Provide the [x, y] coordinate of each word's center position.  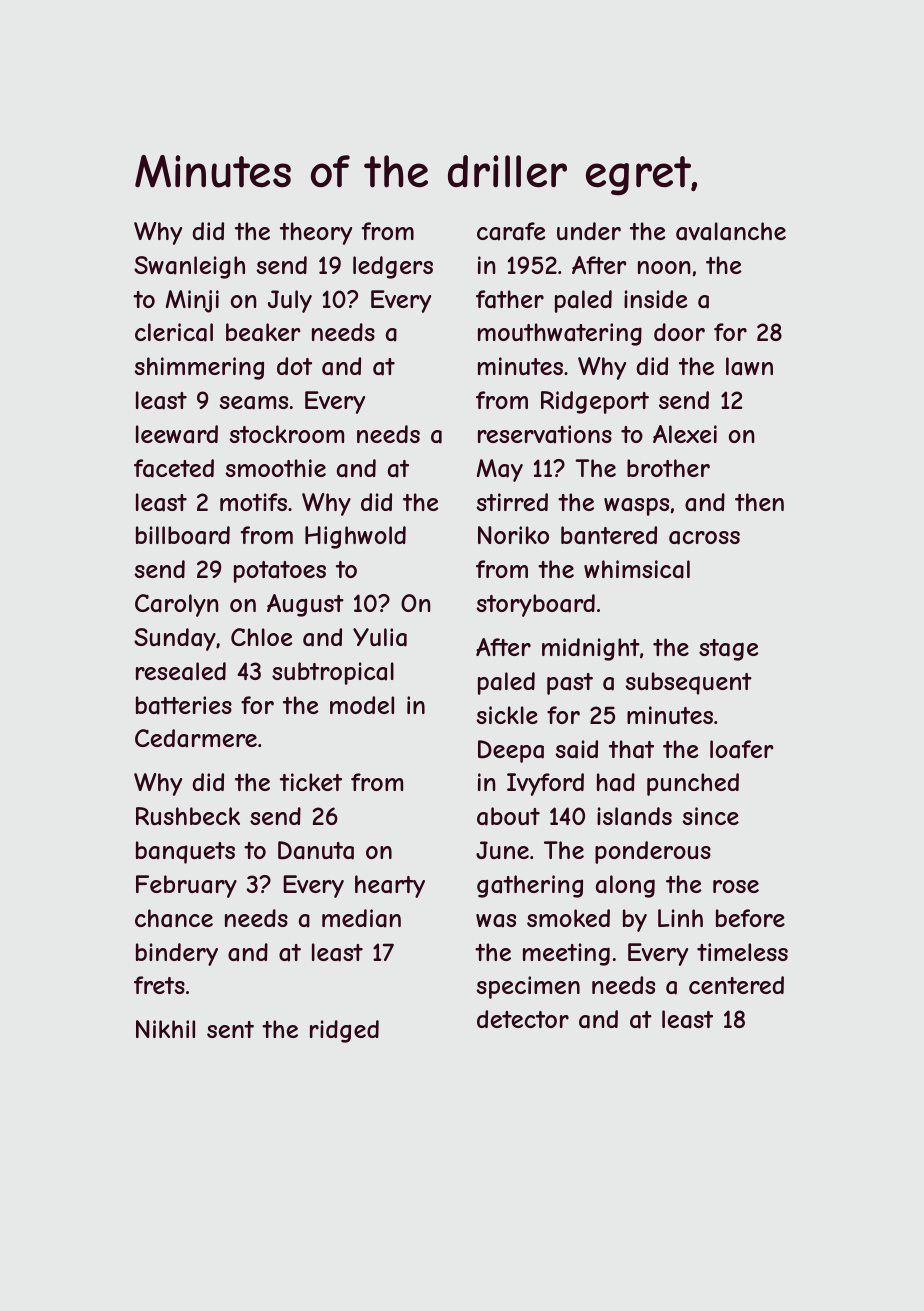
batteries [184, 705]
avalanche [731, 231]
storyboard [535, 605]
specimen [528, 987]
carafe [511, 231]
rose [736, 886]
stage [728, 650]
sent [230, 1029]
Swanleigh [189, 267]
